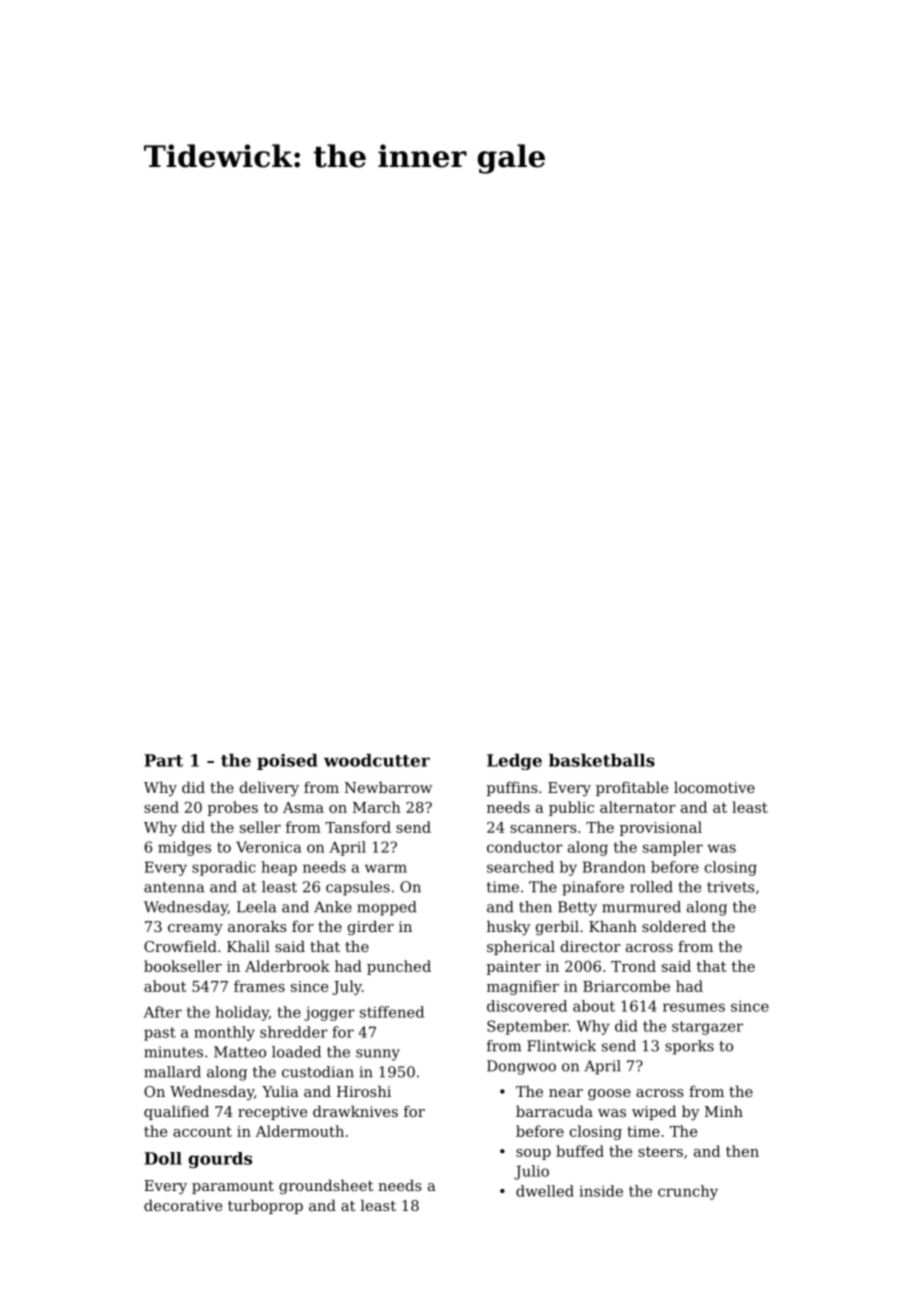  Describe the element at coordinates (561, 1046) in the screenshot. I see `Flintwick` at that location.
